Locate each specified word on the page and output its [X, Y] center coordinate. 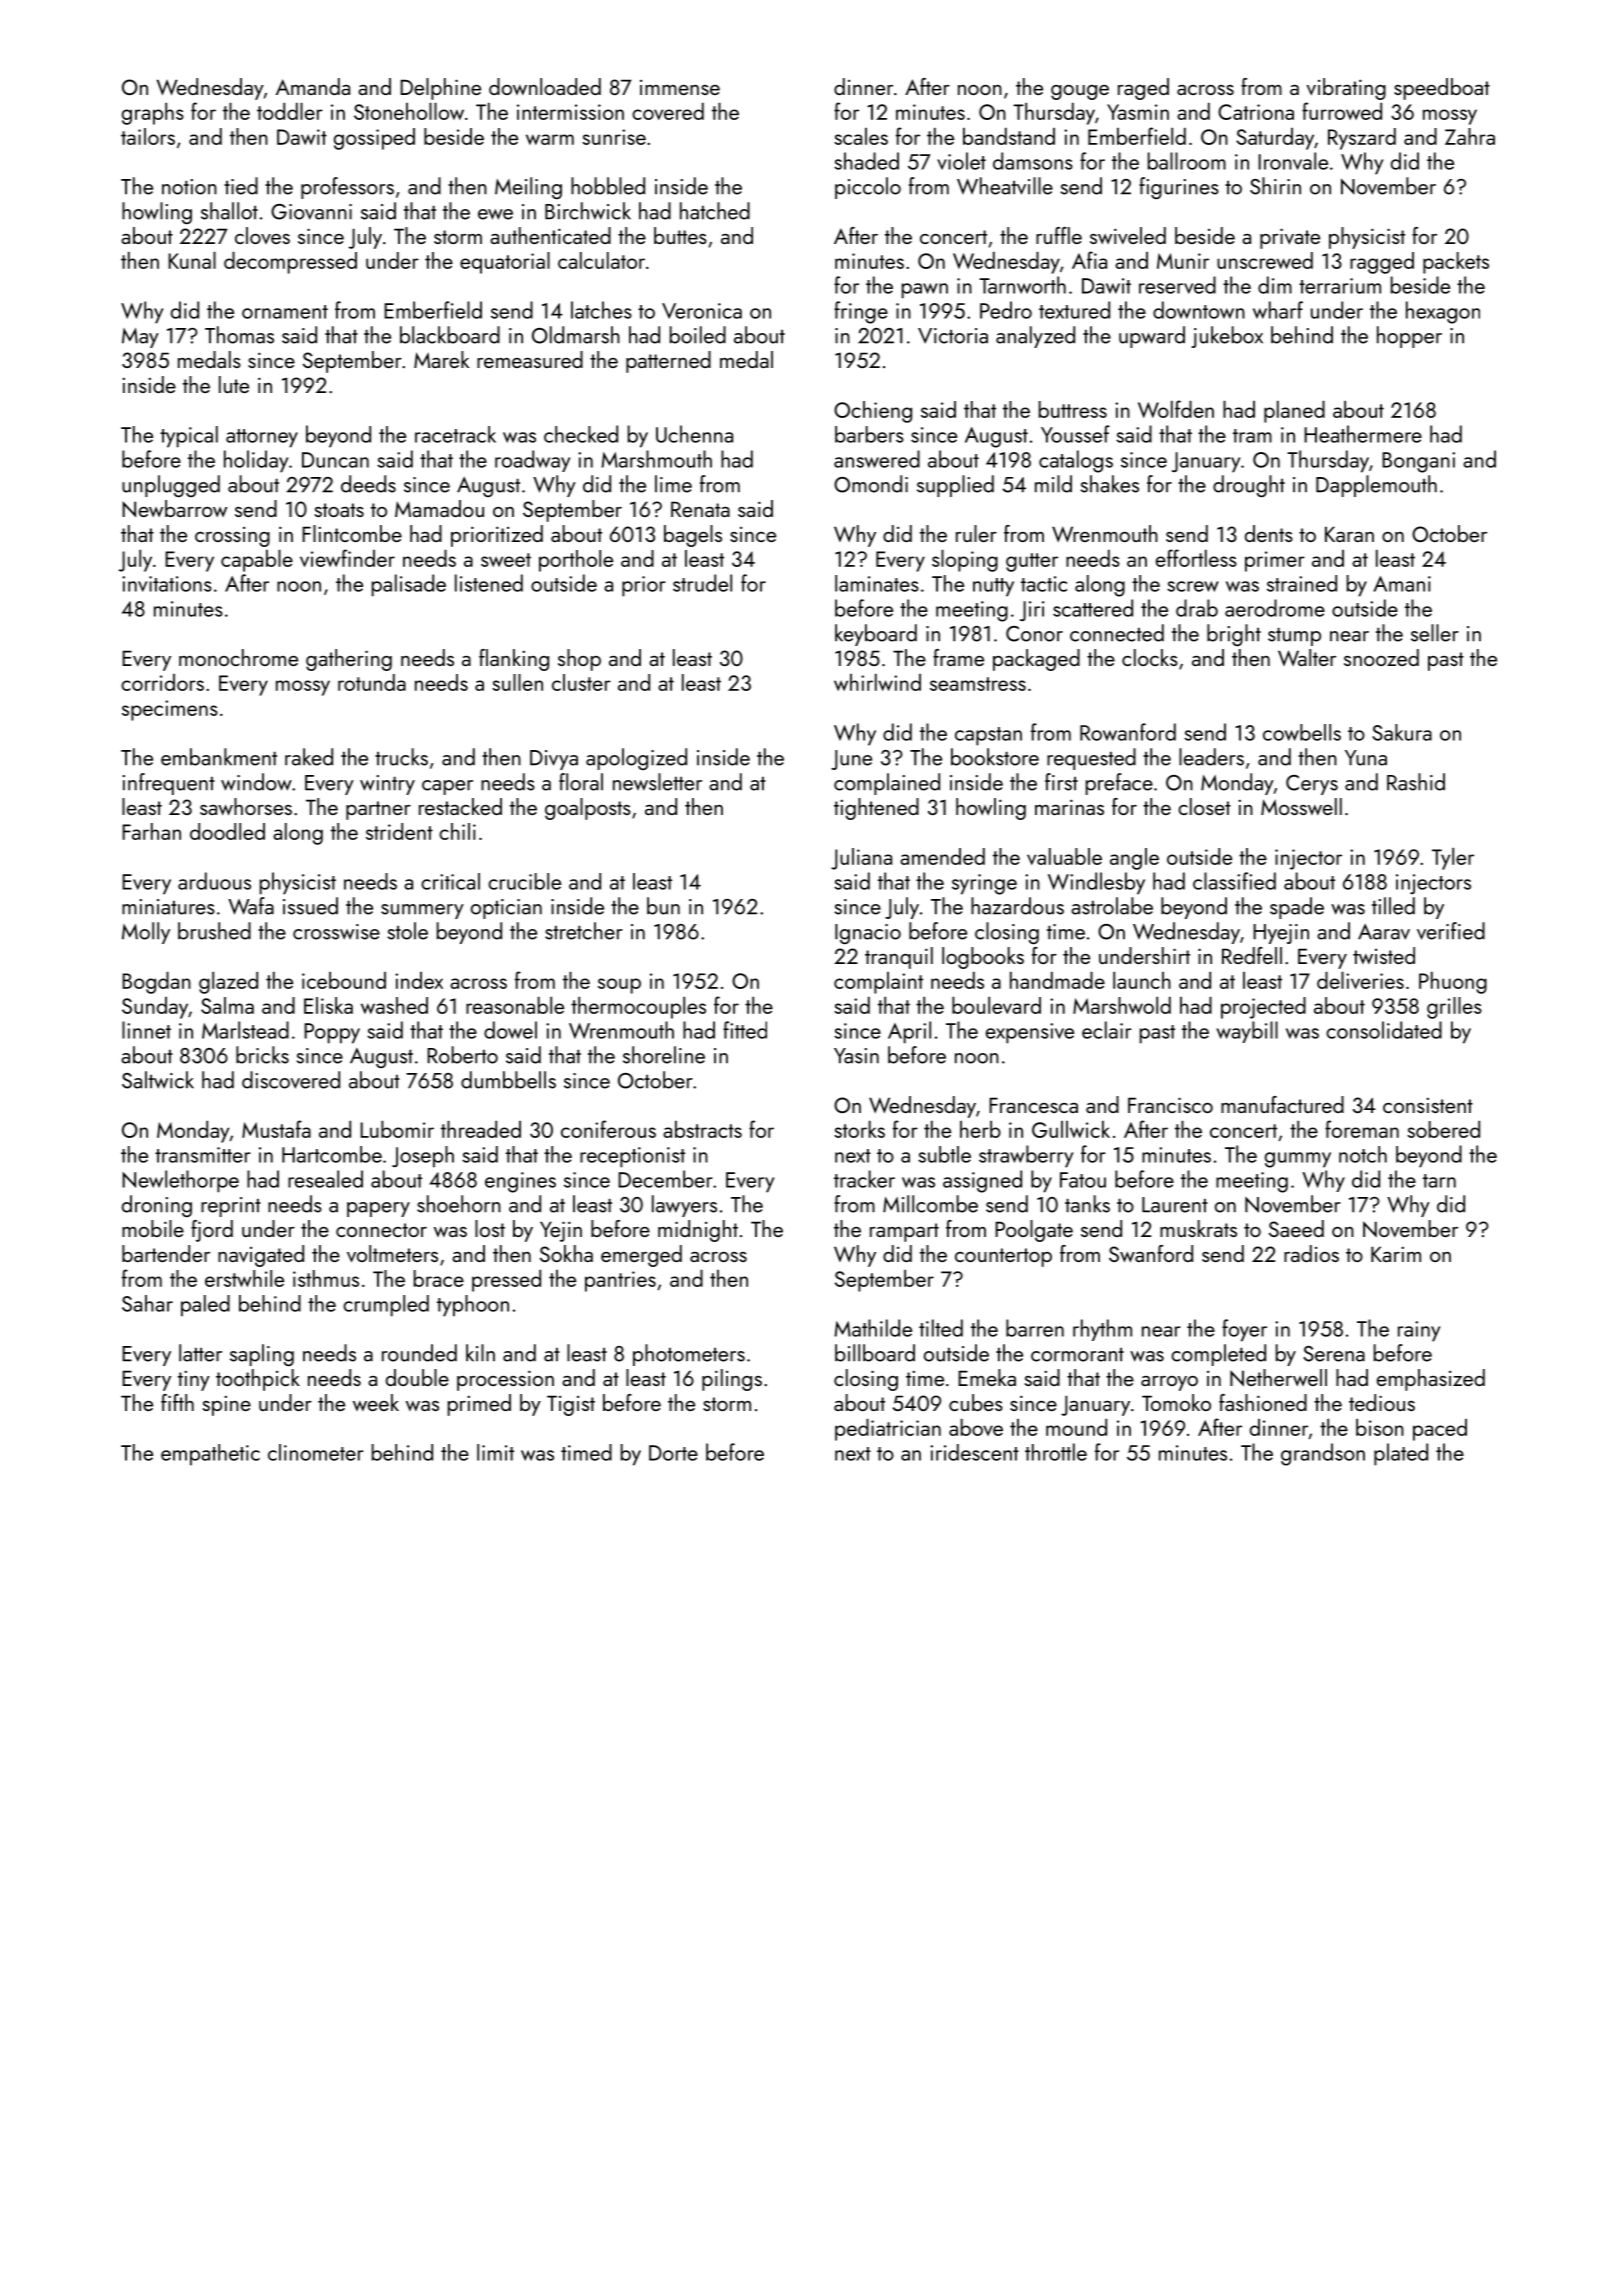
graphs [153, 114]
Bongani [1418, 462]
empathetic [210, 1455]
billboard [875, 1353]
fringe [861, 312]
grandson [1323, 1454]
